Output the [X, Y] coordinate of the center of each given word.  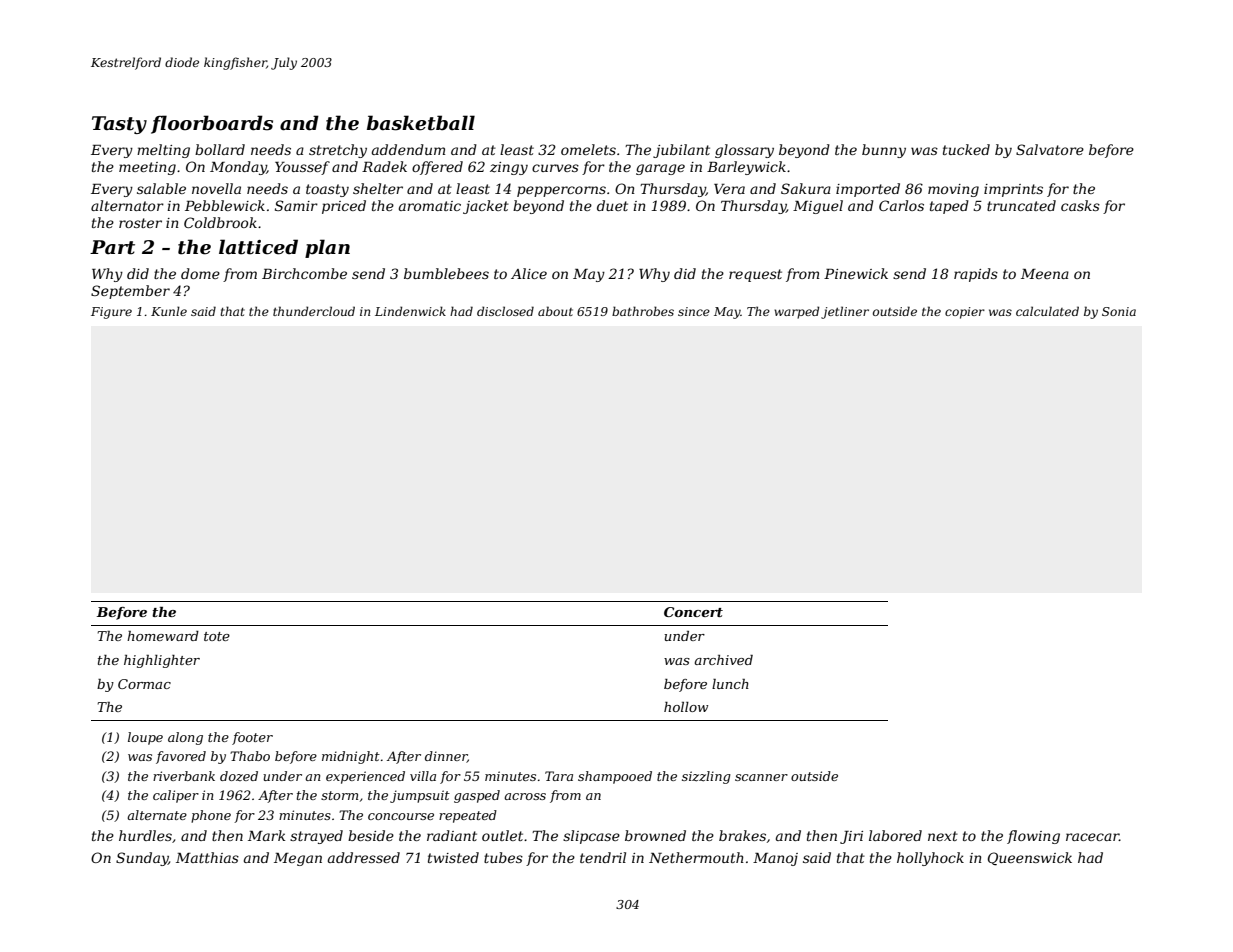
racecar [1092, 837]
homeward [163, 636]
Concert [693, 612]
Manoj [775, 859]
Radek [384, 166]
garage [660, 169]
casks [1080, 205]
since [694, 311]
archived [724, 660]
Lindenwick [410, 311]
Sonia [1119, 311]
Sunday [142, 859]
